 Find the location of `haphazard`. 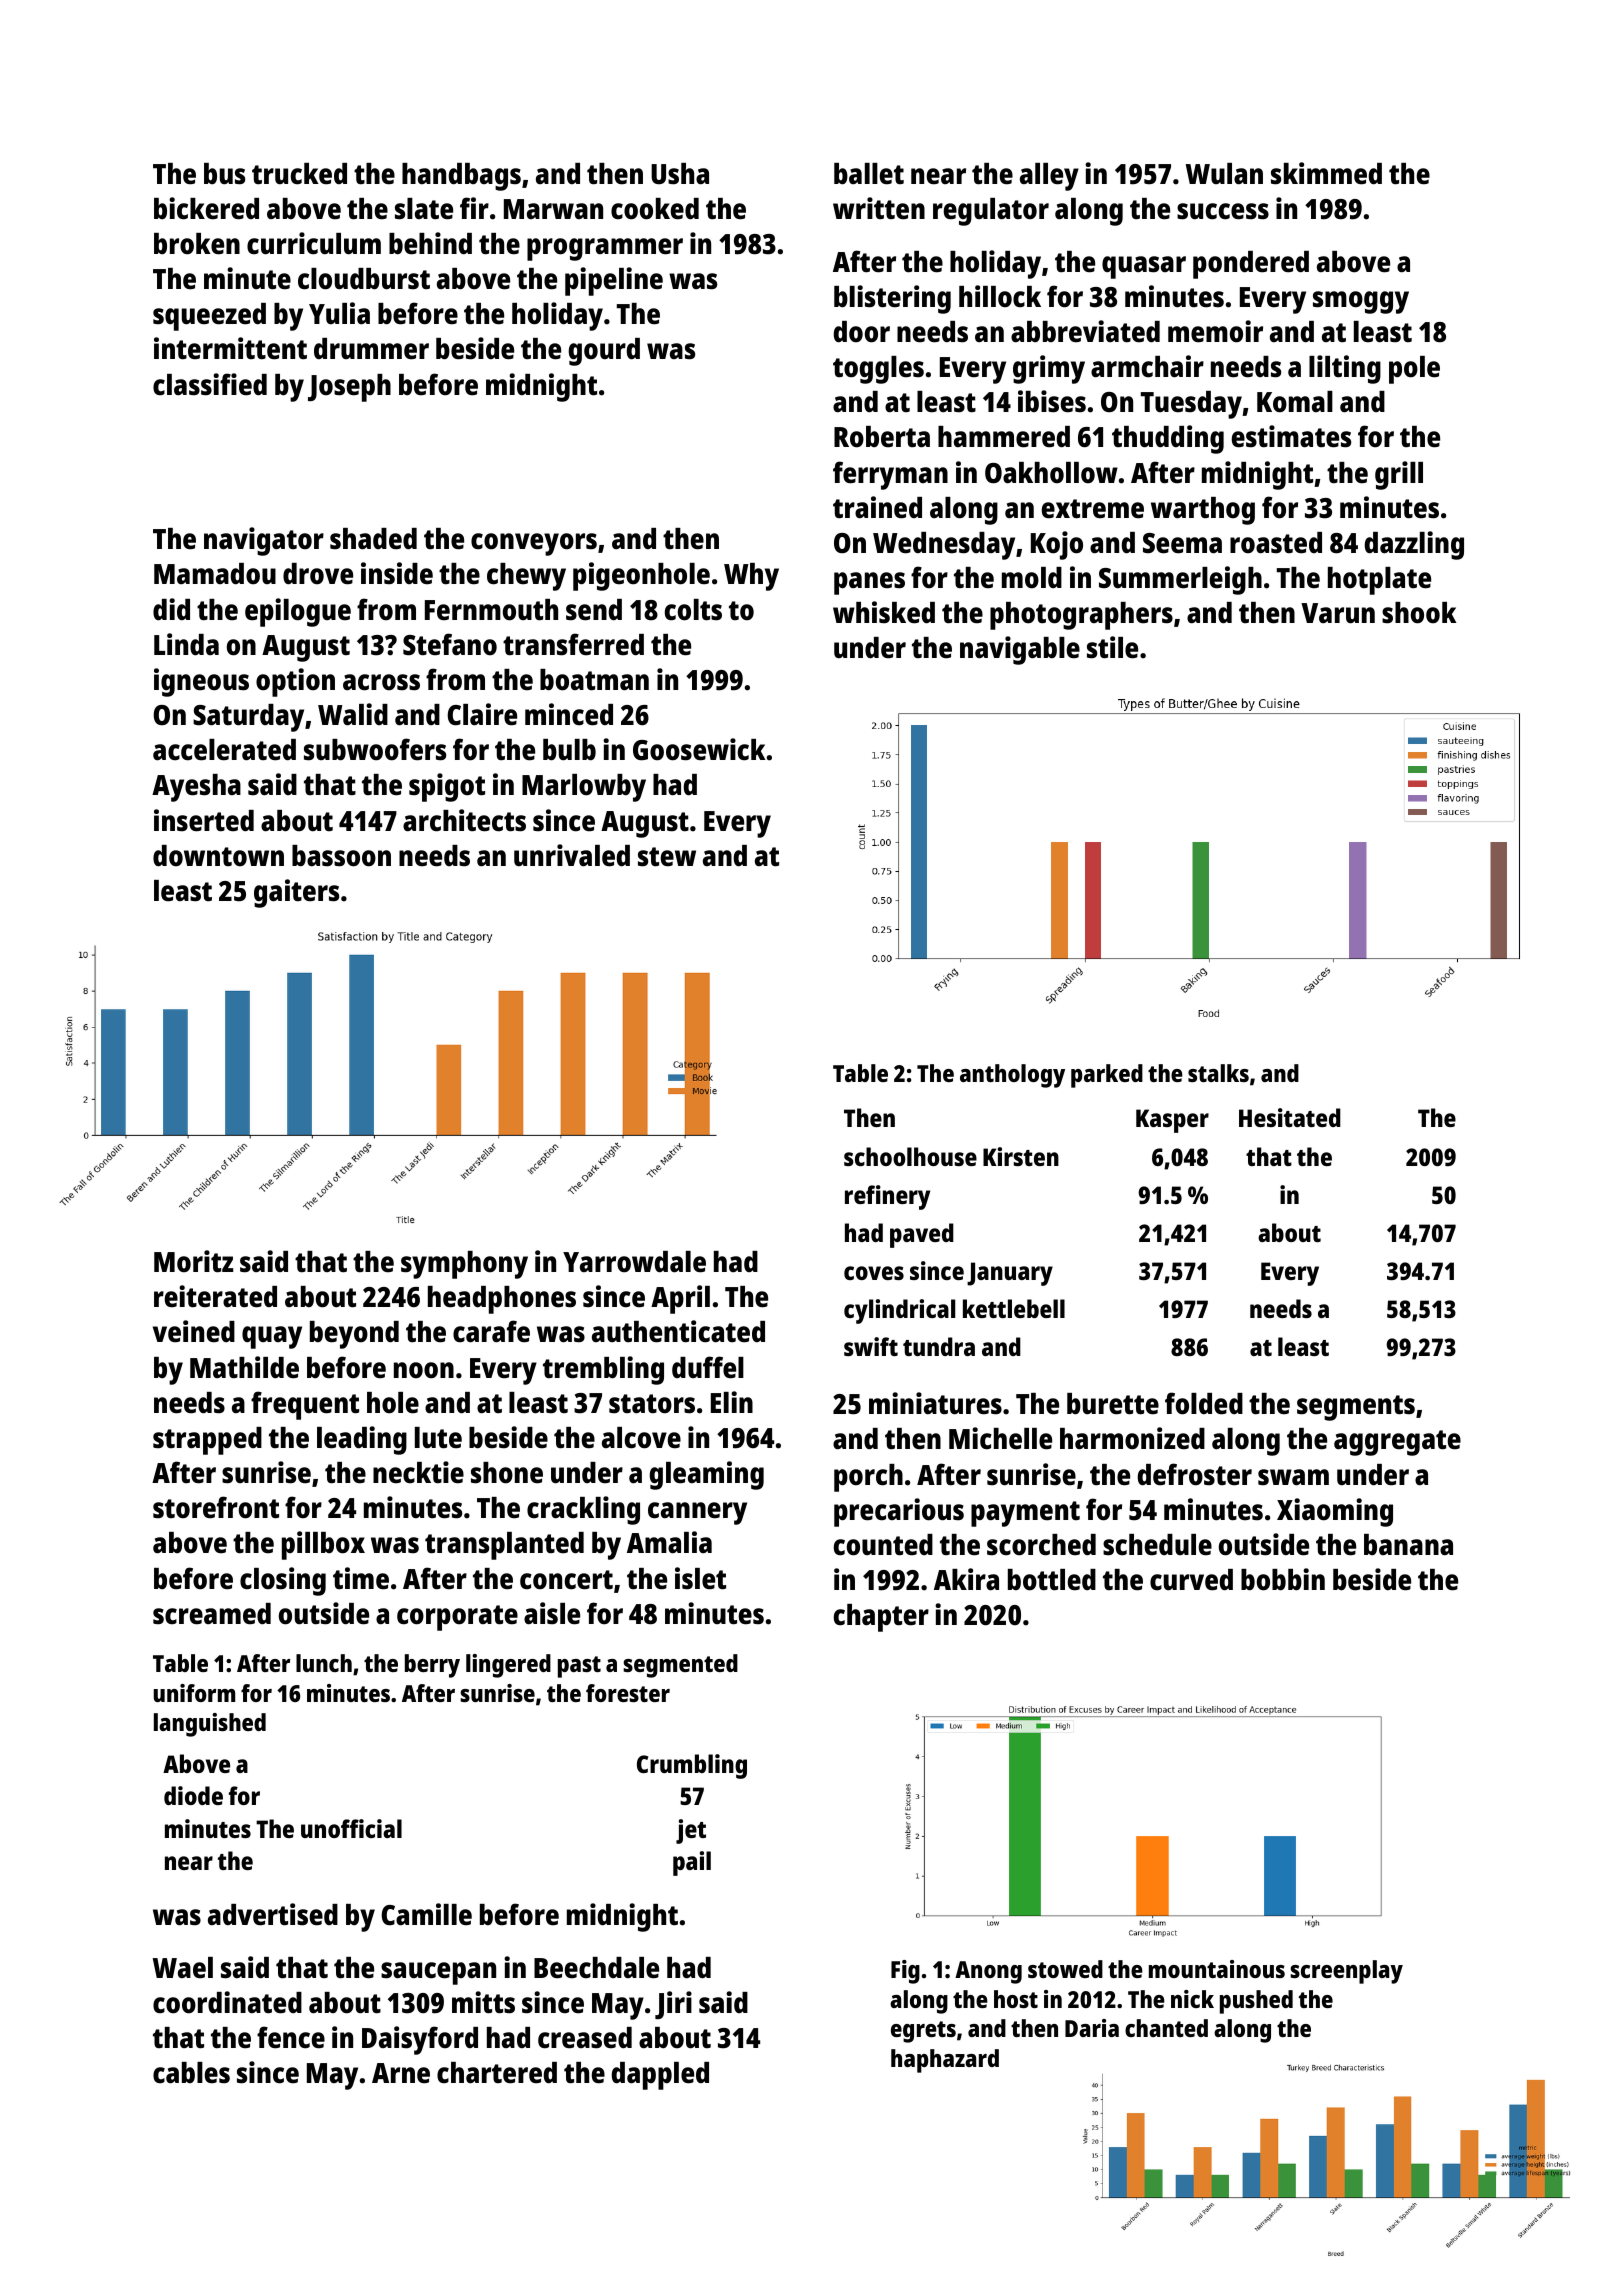

haphazard is located at coordinates (945, 2061).
